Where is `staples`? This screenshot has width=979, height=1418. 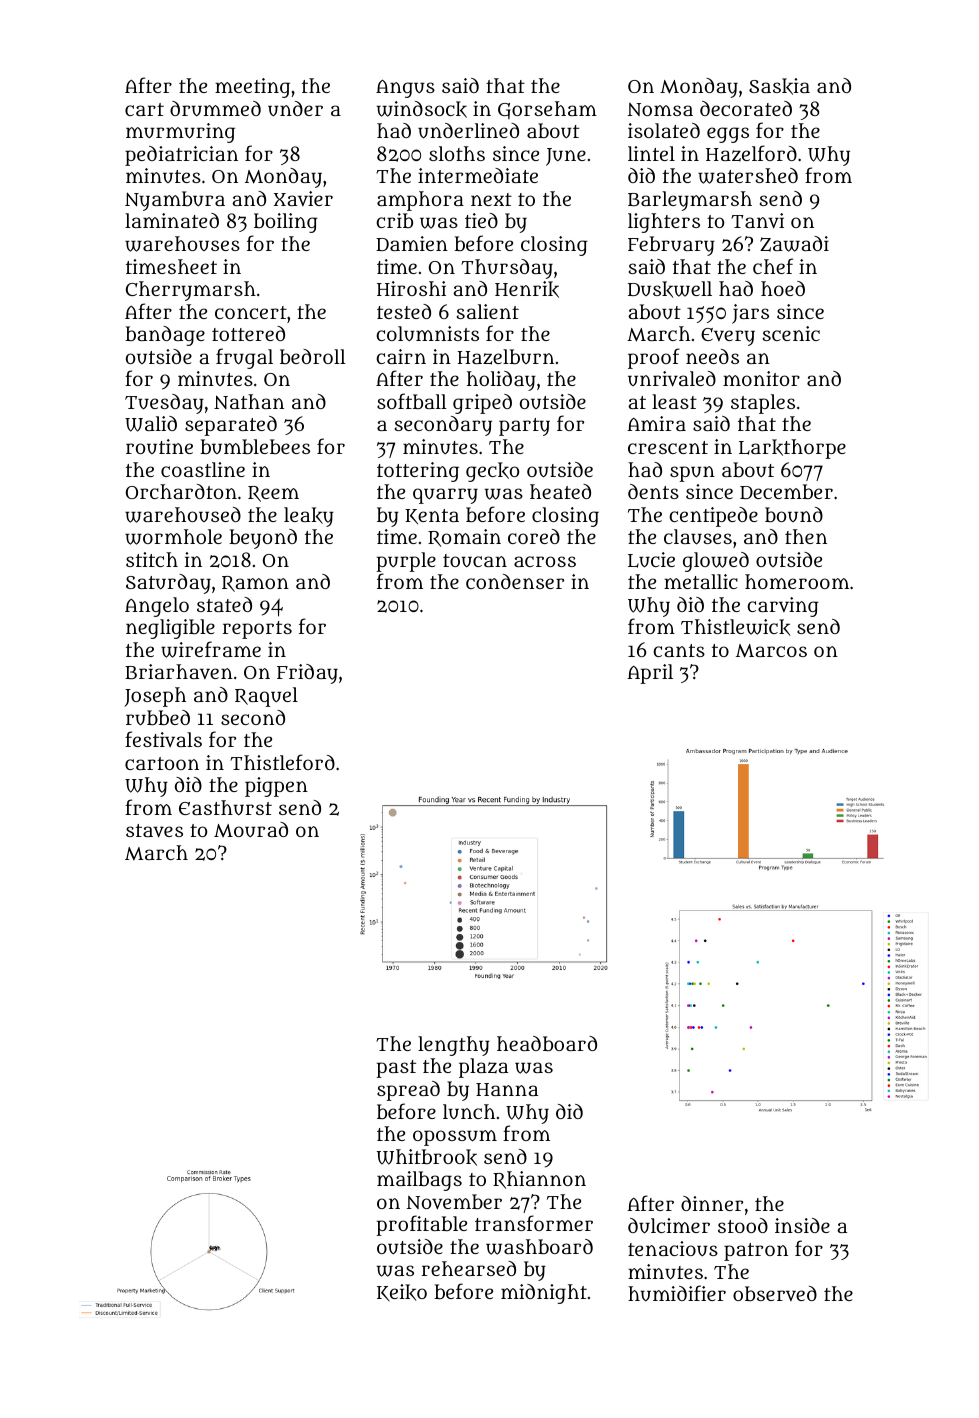 staples is located at coordinates (763, 404).
